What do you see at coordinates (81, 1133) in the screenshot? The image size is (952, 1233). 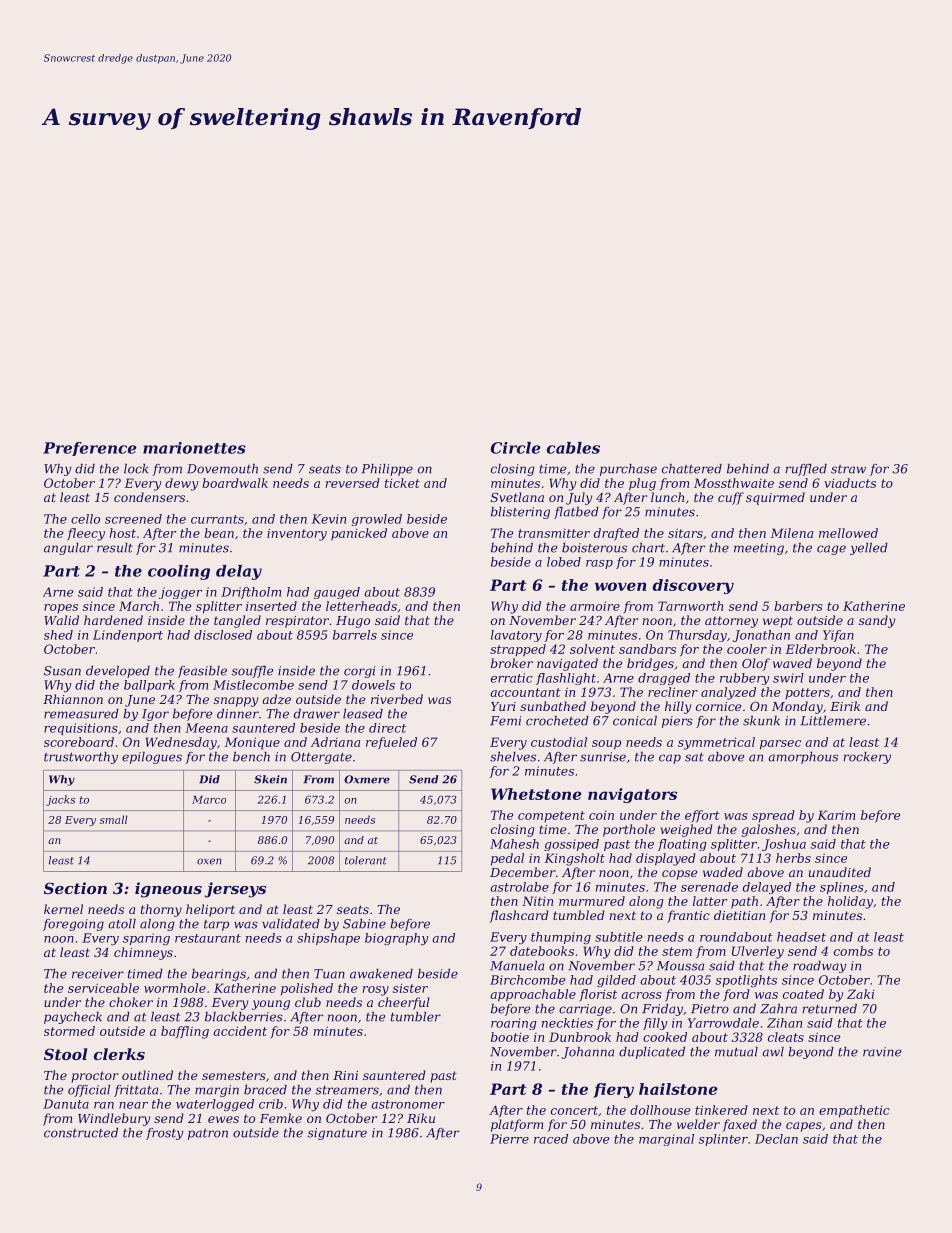 I see `constructed` at bounding box center [81, 1133].
